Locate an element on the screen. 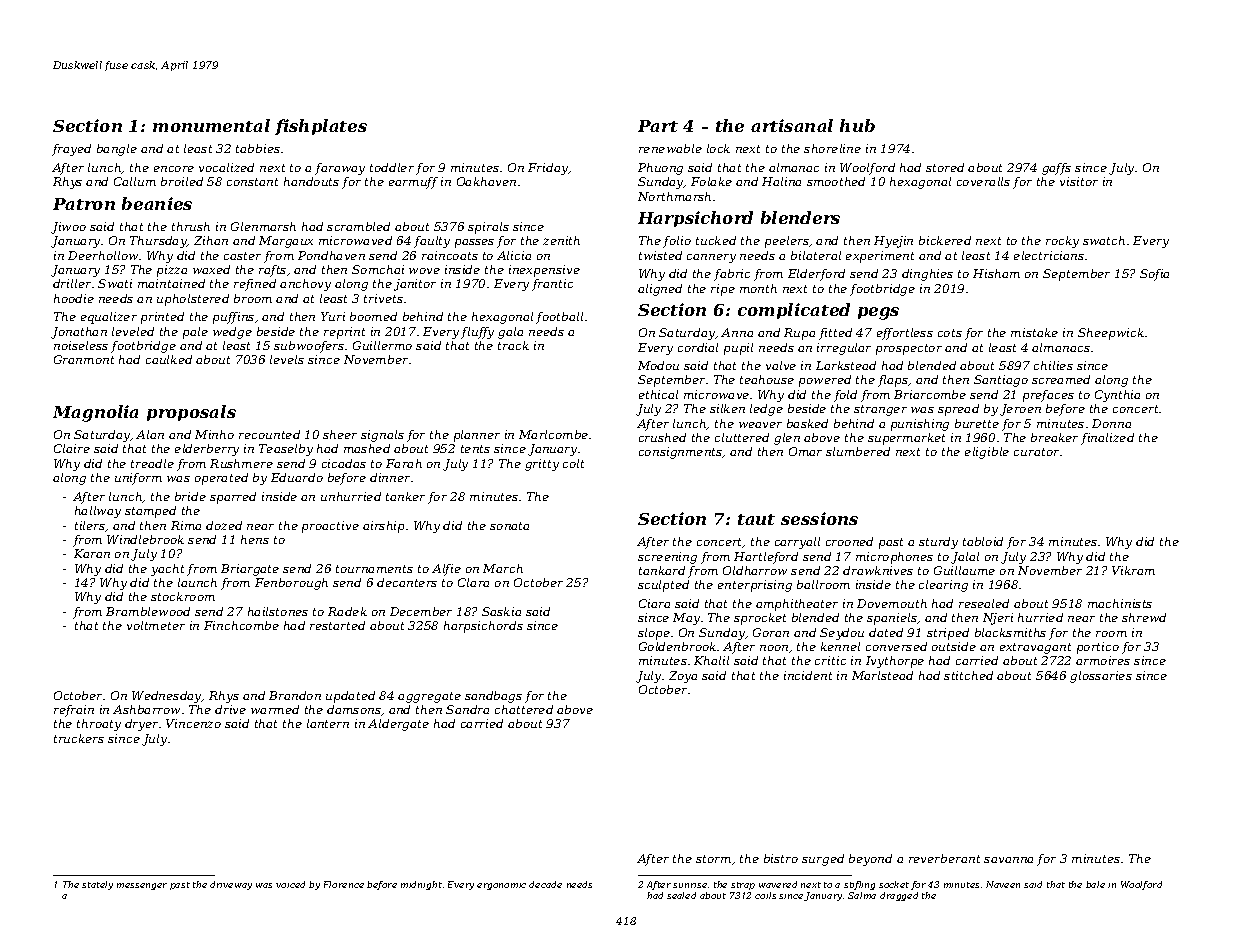 This screenshot has height=952, width=1233. messenger is located at coordinates (142, 886).
